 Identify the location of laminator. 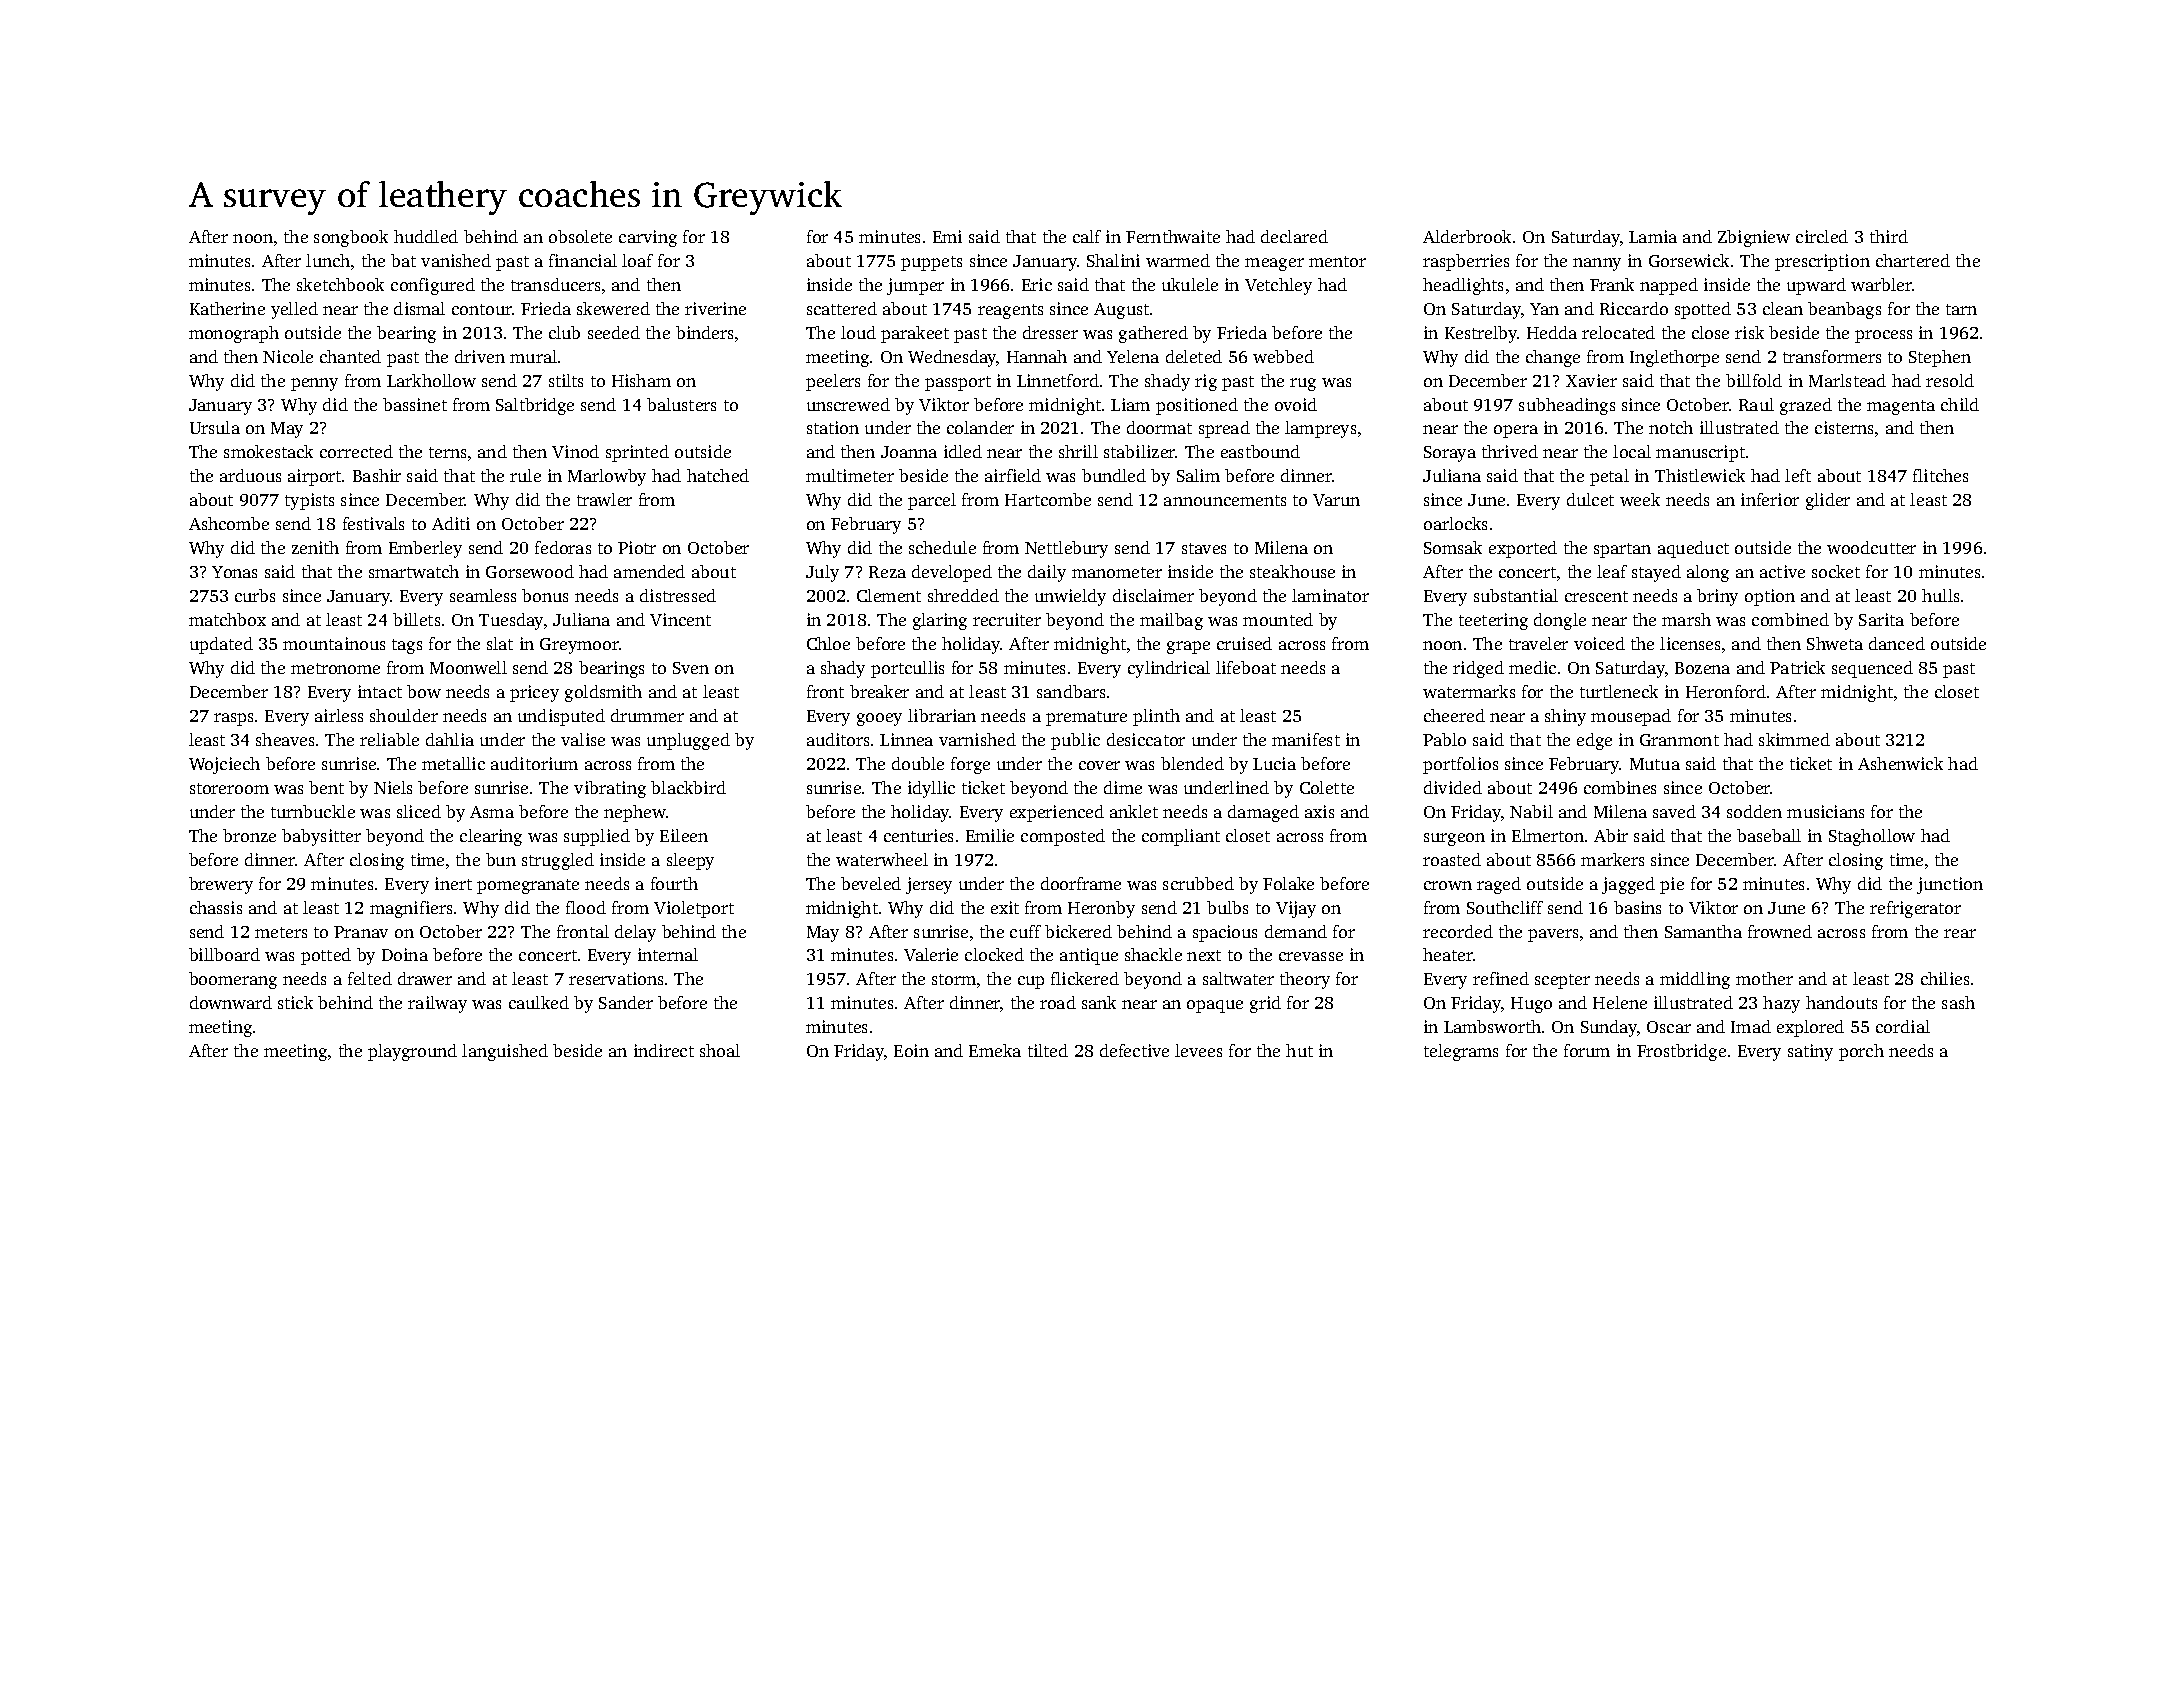
(1330, 595).
